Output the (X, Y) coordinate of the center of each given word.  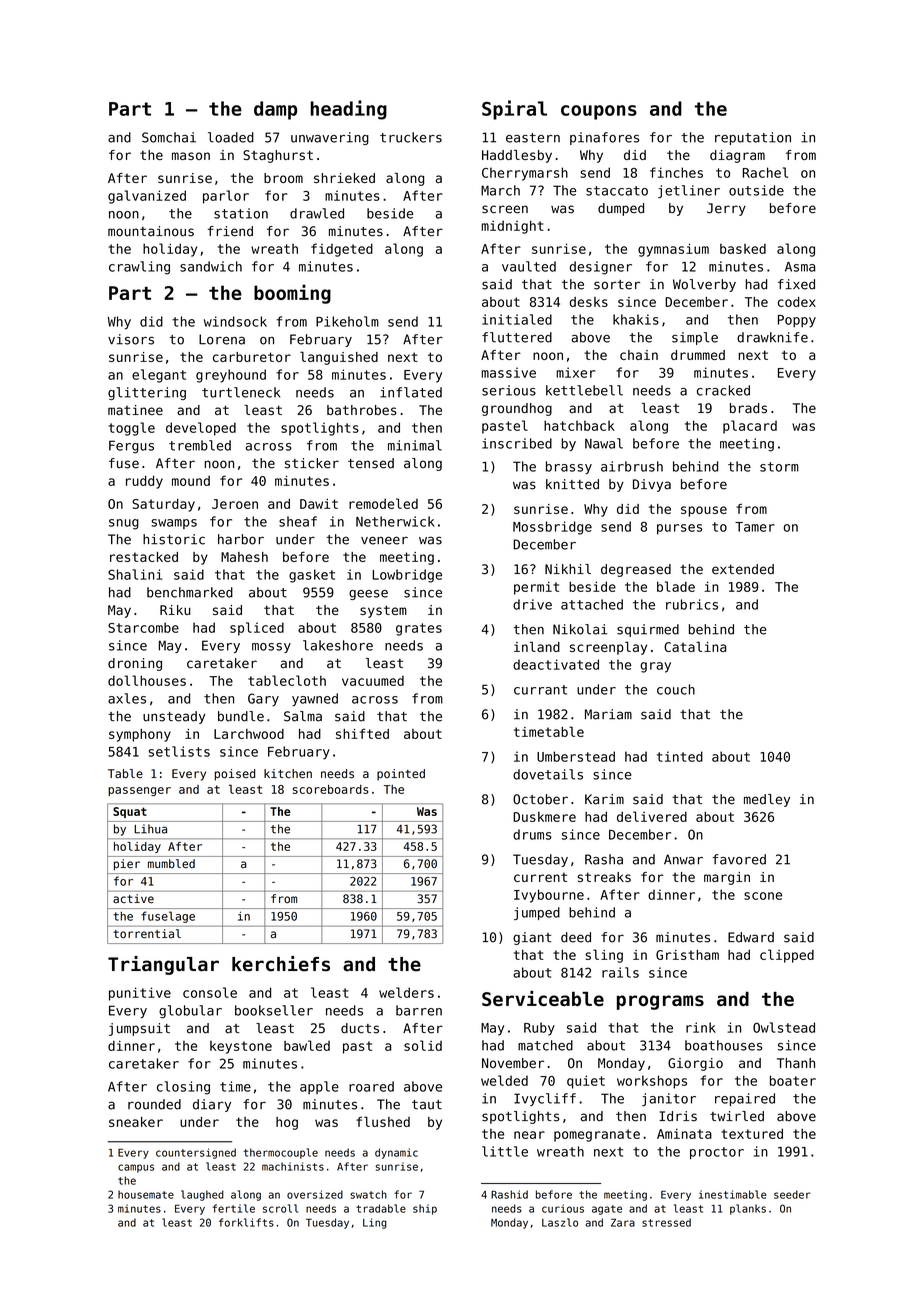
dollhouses (147, 680)
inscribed (517, 443)
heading (348, 110)
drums (532, 834)
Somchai (169, 137)
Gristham (687, 955)
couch (676, 689)
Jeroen (235, 504)
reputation (753, 138)
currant (540, 690)
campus (136, 1168)
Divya (652, 485)
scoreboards (330, 789)
